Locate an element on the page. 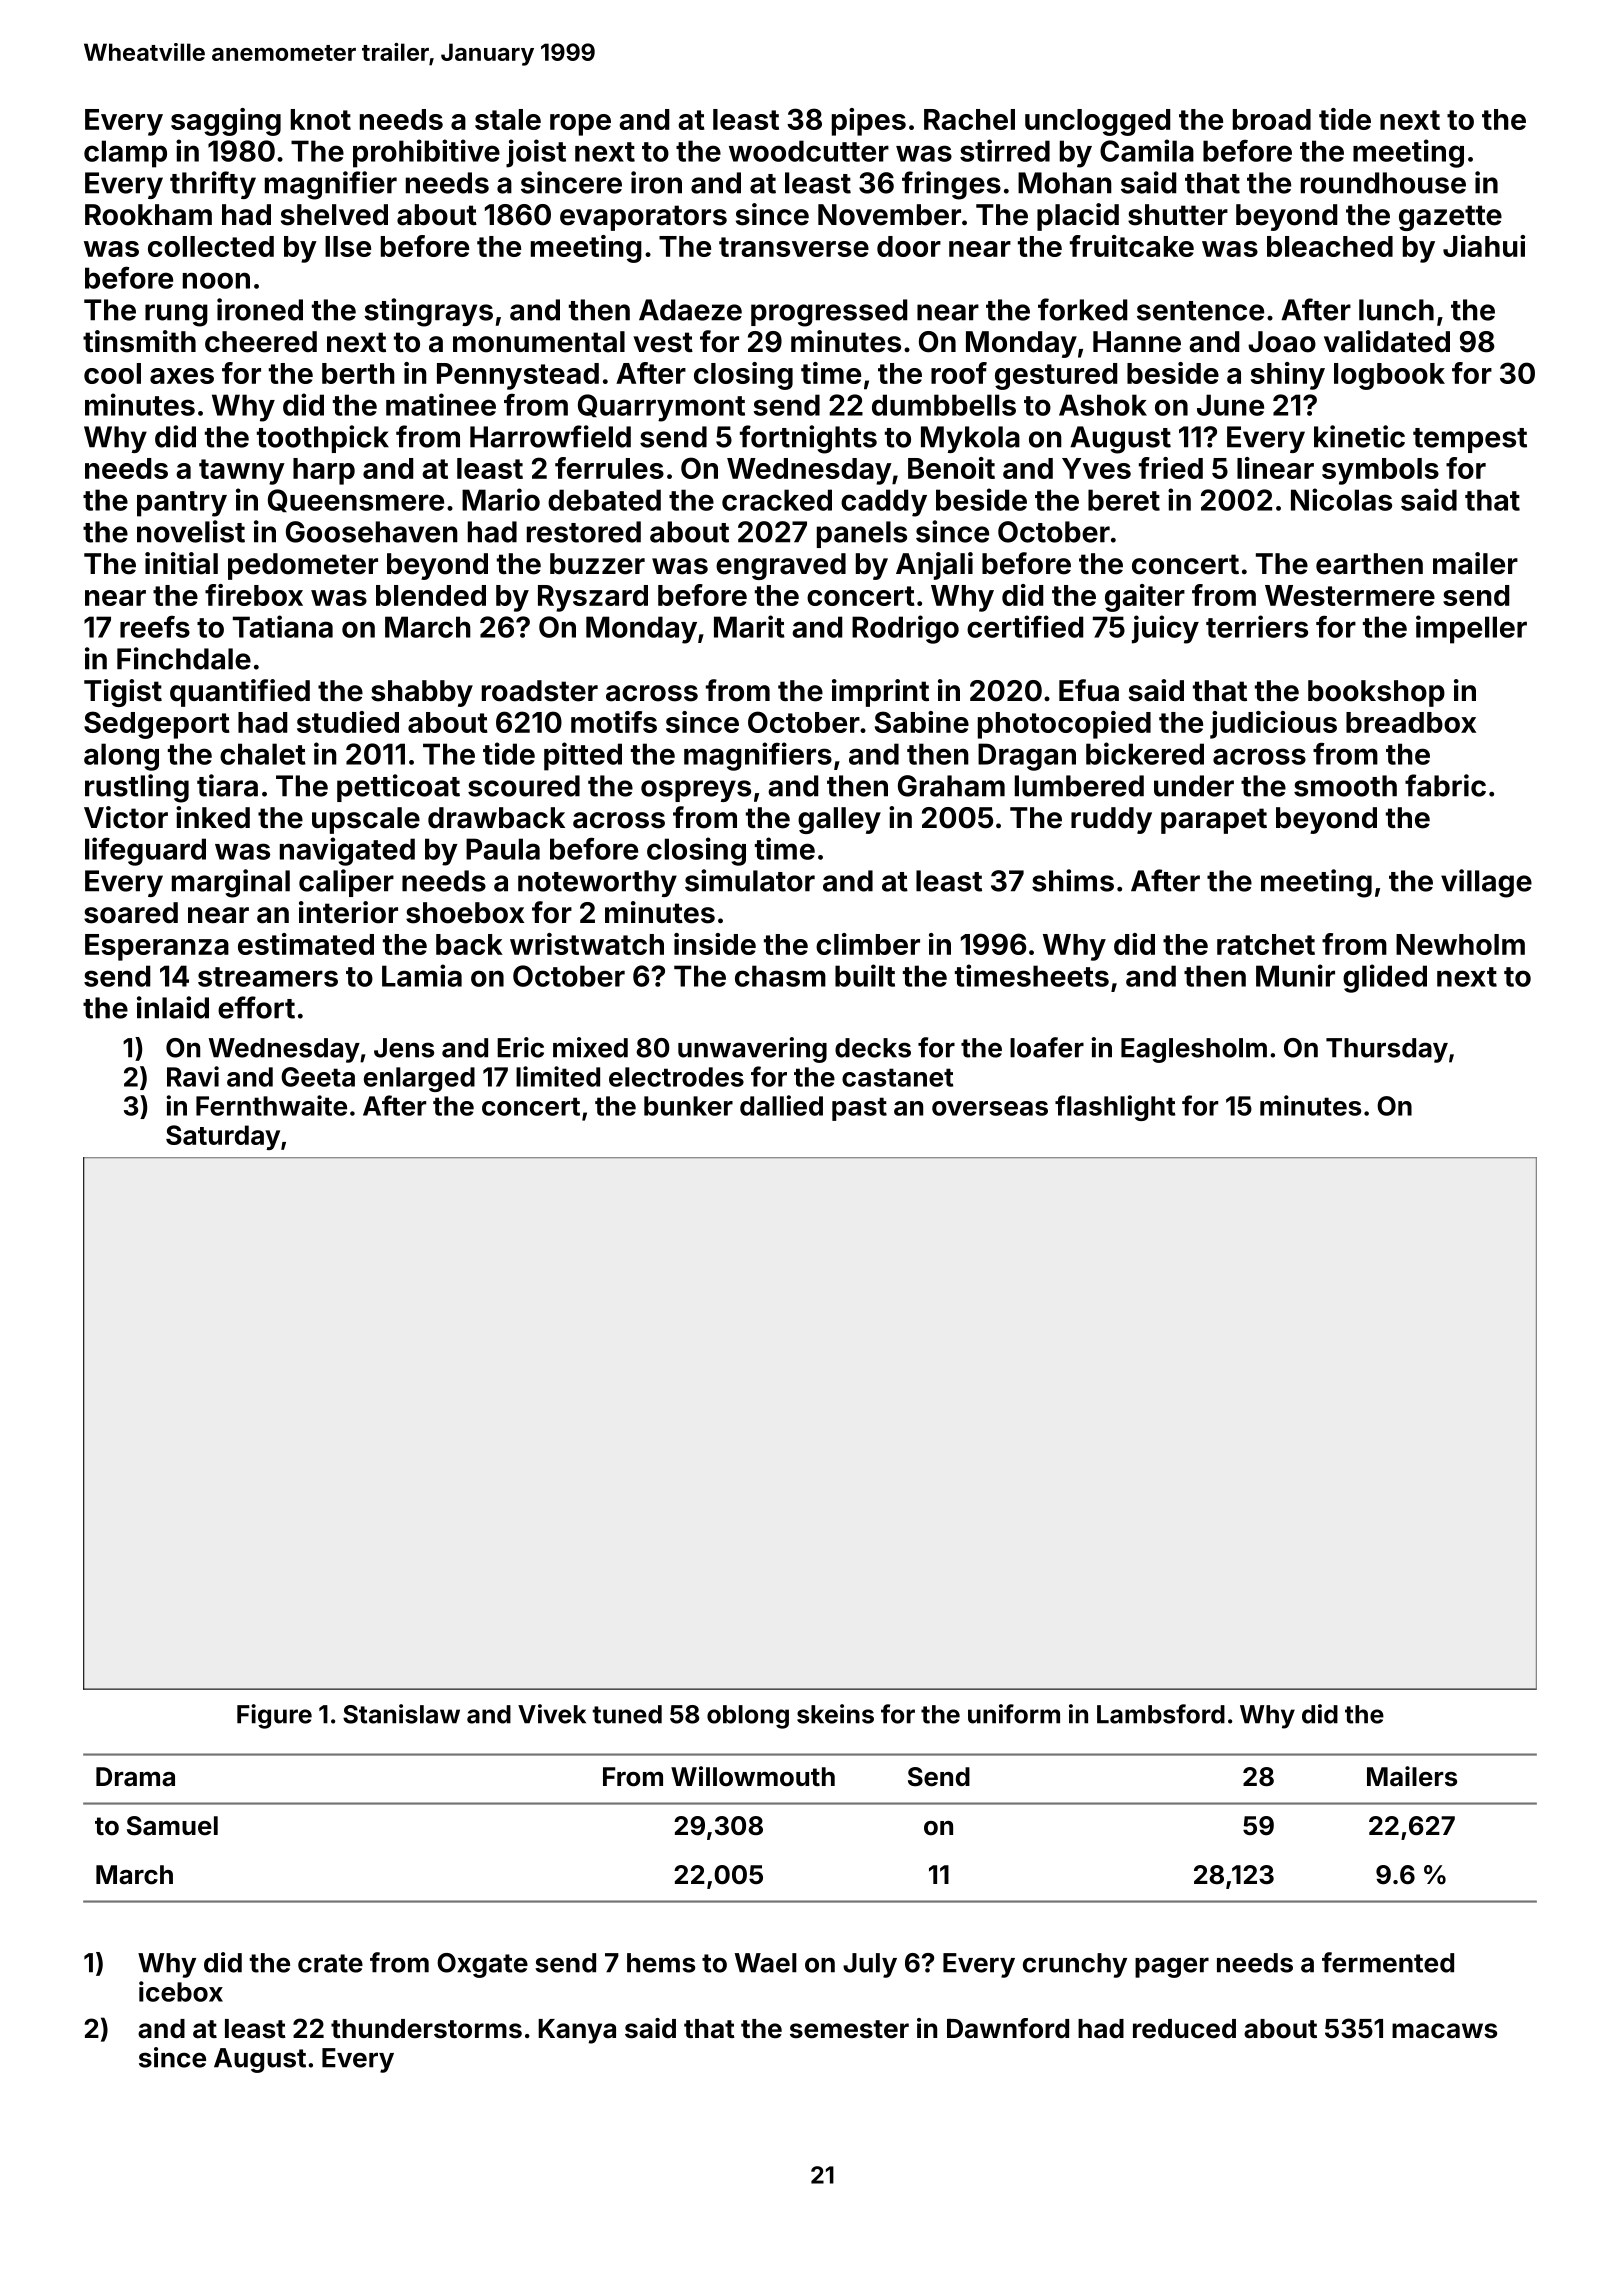  sagging is located at coordinates (226, 122).
